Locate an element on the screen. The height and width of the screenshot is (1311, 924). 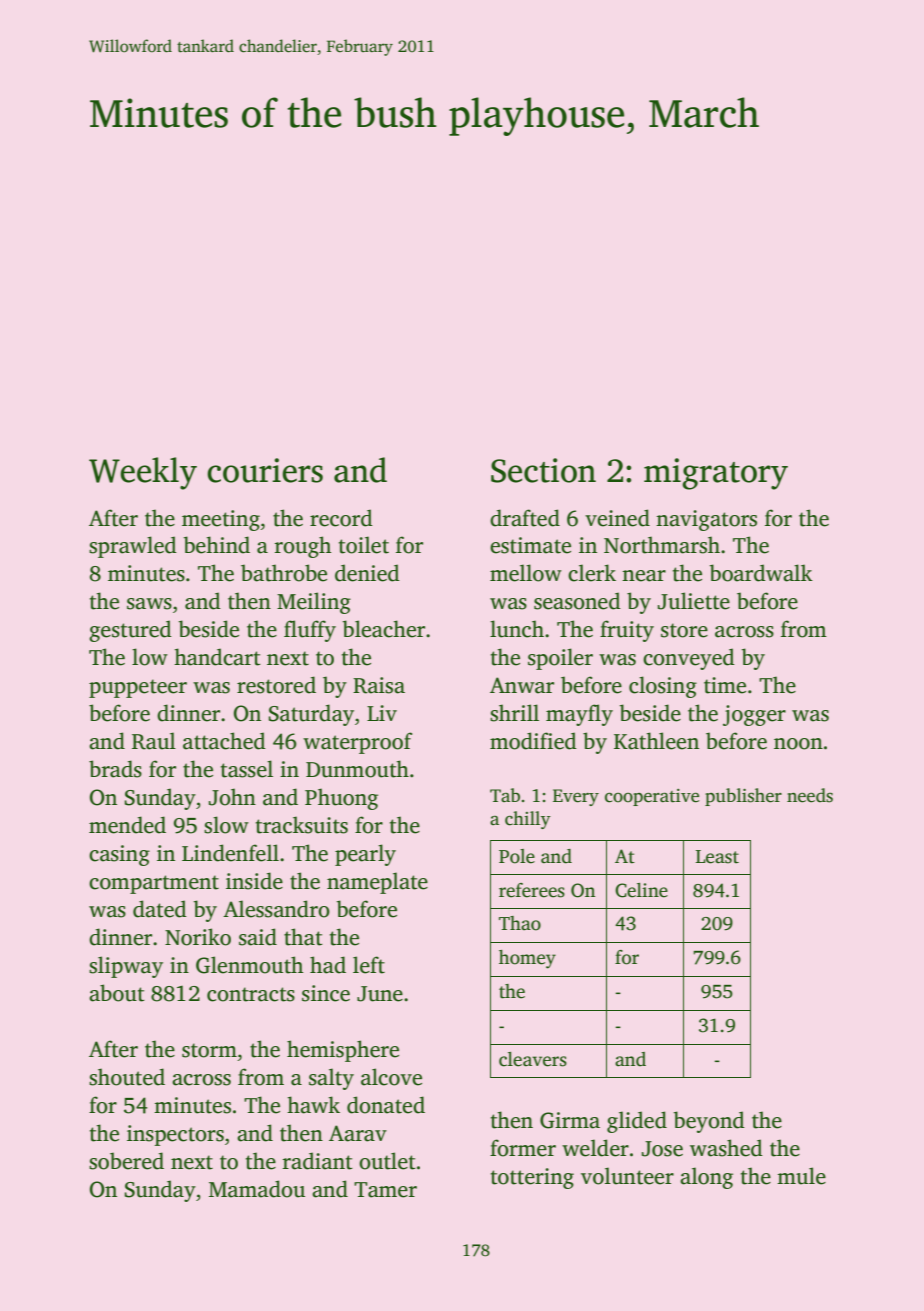
beyond is located at coordinates (709, 1122).
